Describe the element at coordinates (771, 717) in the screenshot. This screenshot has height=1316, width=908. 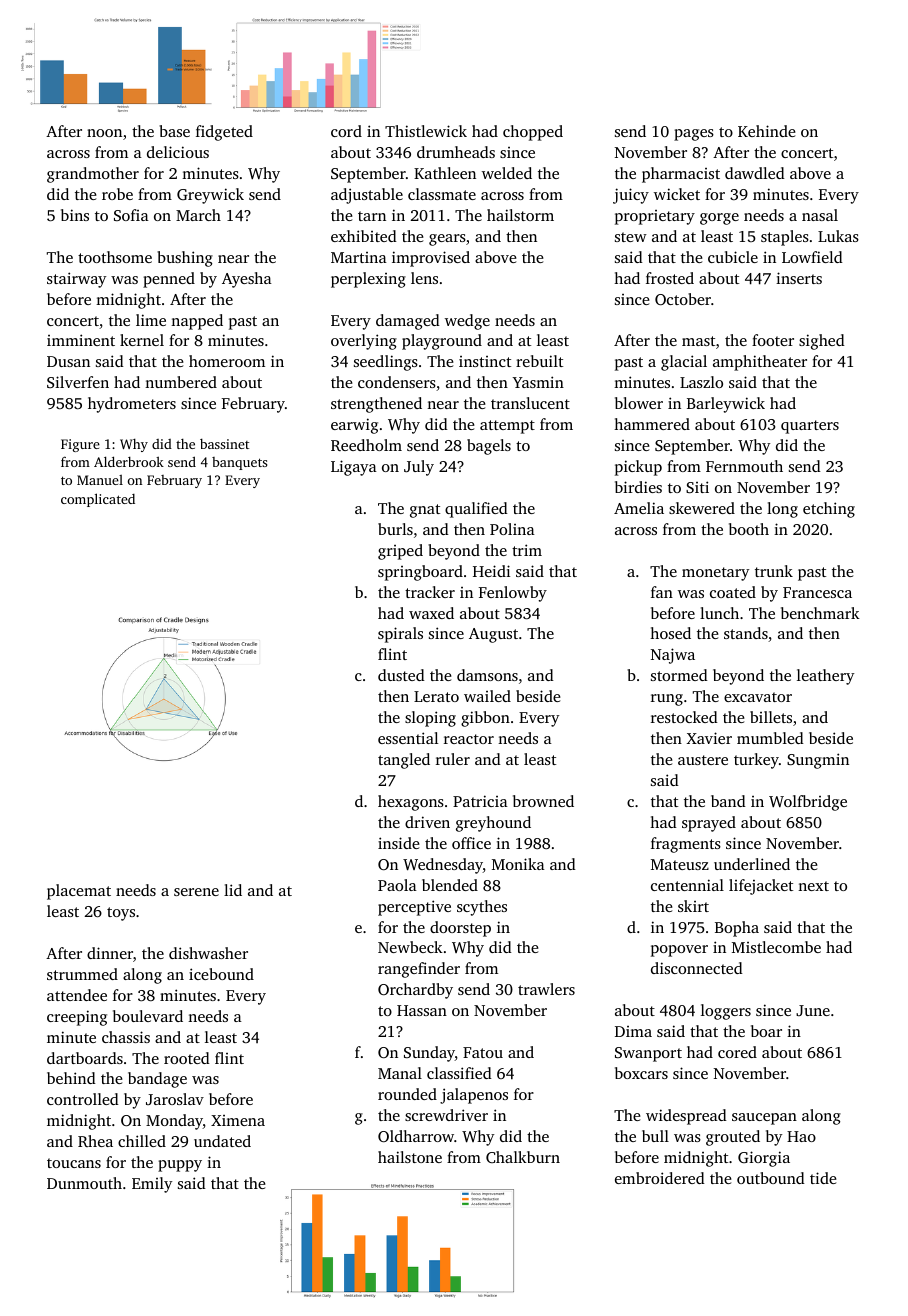
I see `billets` at that location.
